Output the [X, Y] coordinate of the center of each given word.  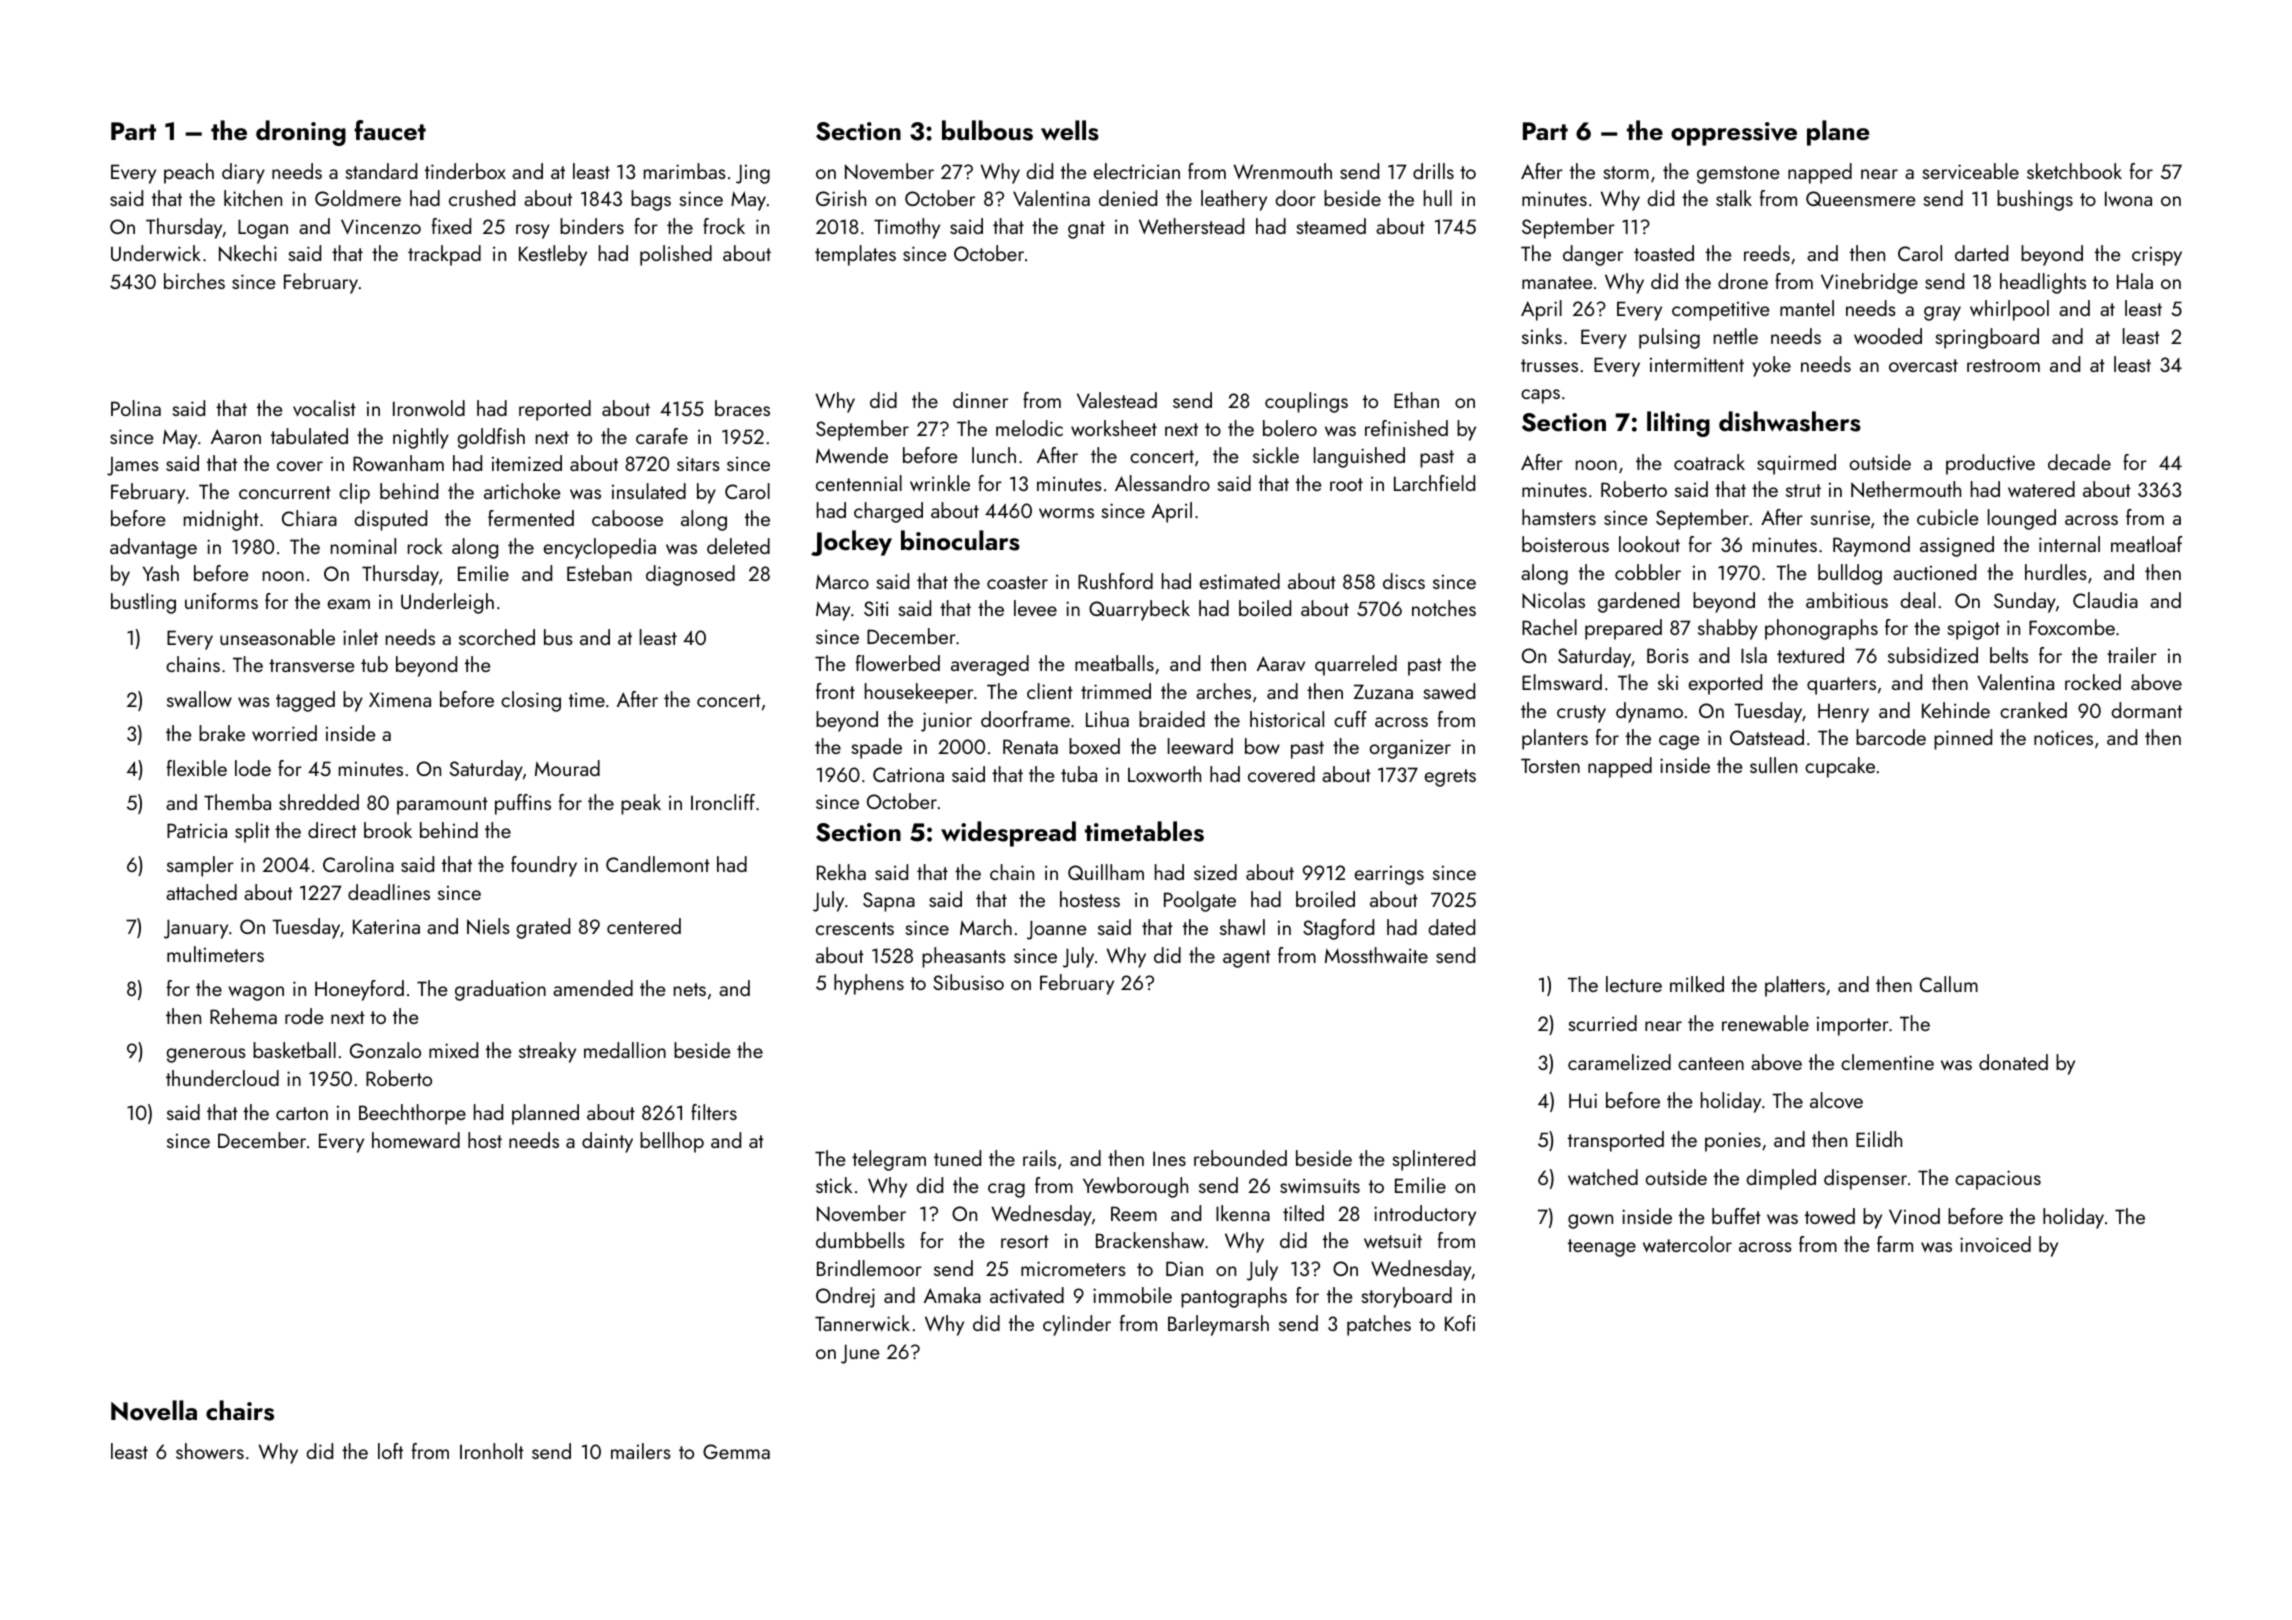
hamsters [1559, 517]
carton [302, 1113]
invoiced [1995, 1244]
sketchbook [2074, 171]
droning [301, 133]
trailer [2132, 655]
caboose [627, 518]
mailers [641, 1451]
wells [1070, 130]
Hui [1583, 1100]
